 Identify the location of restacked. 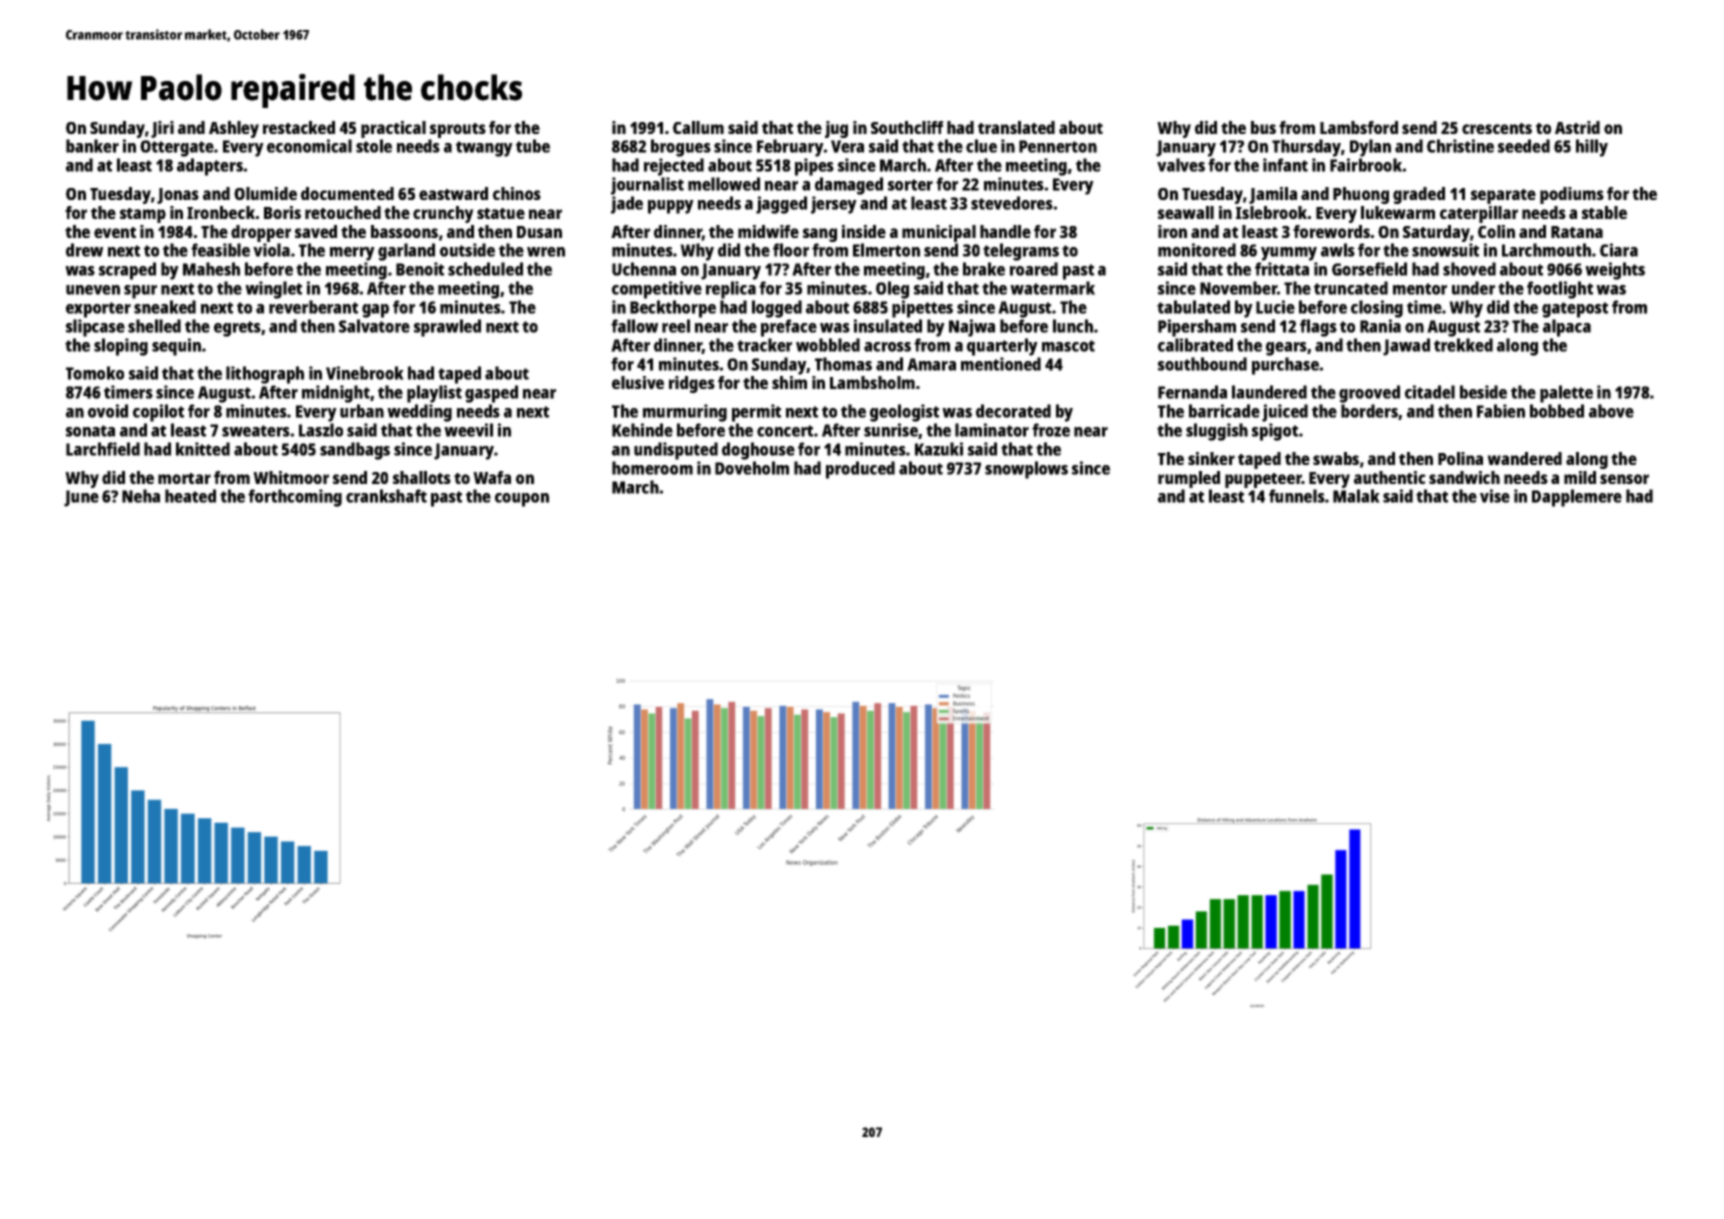
(299, 127).
